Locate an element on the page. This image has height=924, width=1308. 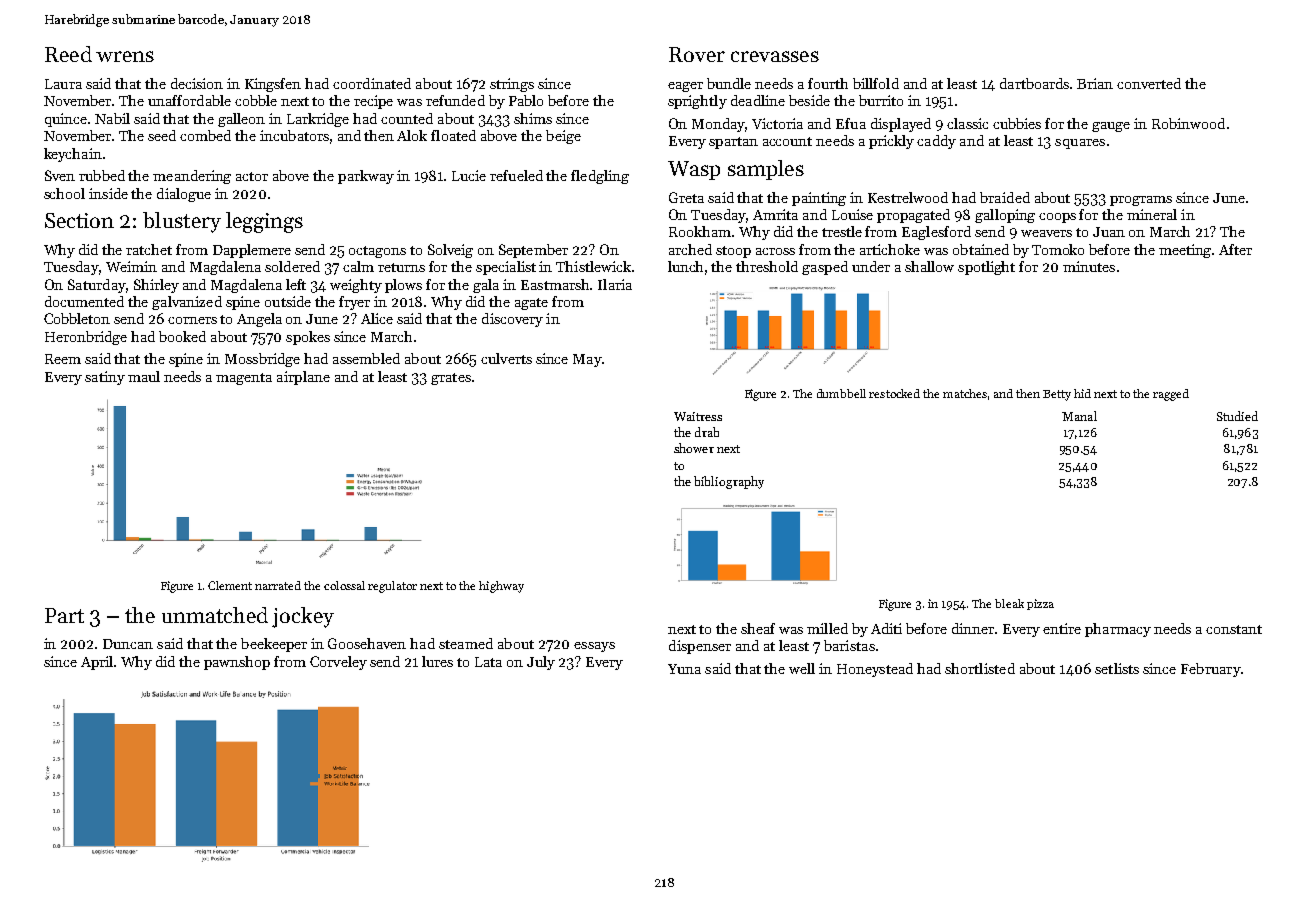
culverts is located at coordinates (506, 358).
